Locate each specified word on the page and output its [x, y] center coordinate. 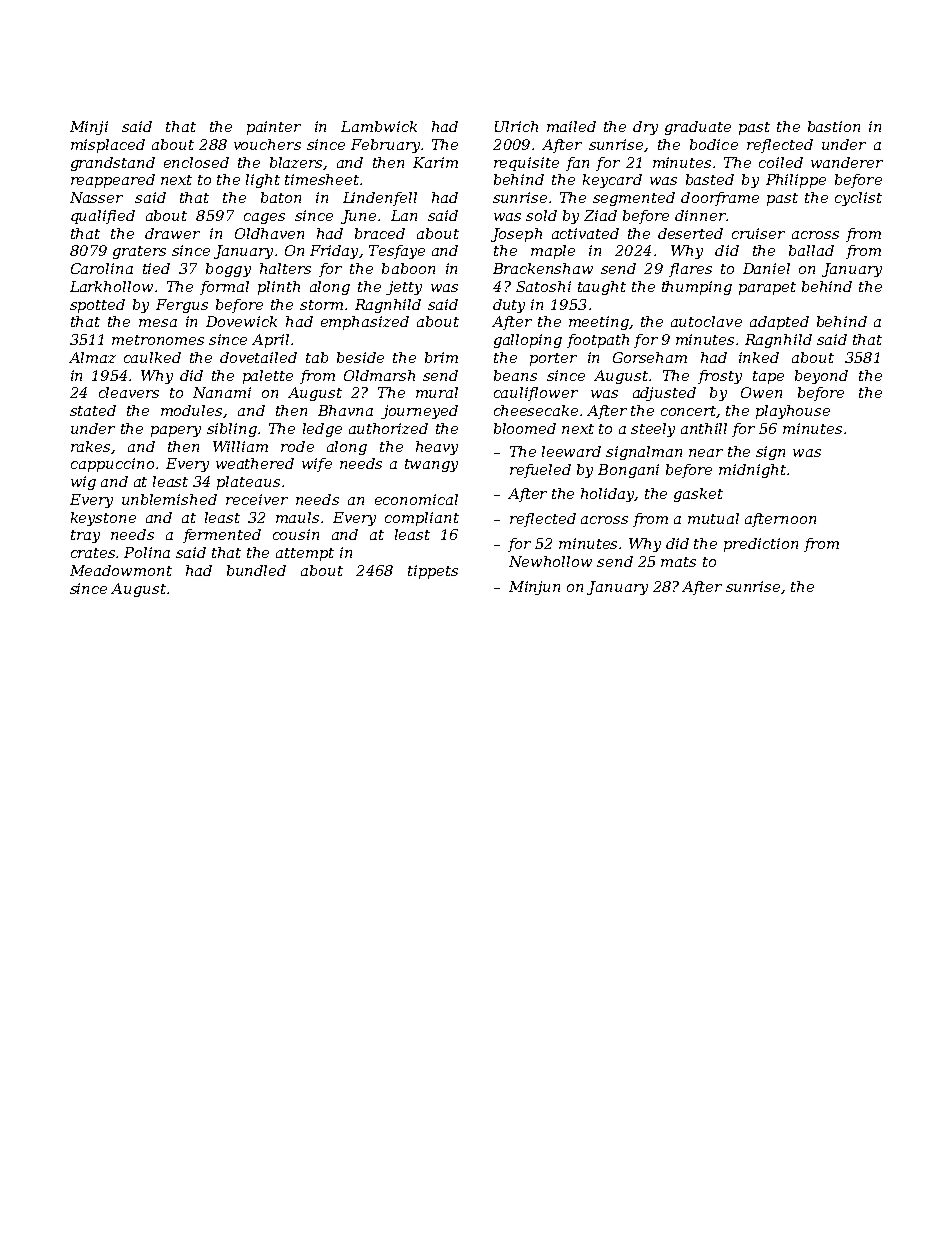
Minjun [534, 588]
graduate [698, 128]
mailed [571, 126]
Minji [89, 128]
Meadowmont [121, 570]
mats [678, 562]
